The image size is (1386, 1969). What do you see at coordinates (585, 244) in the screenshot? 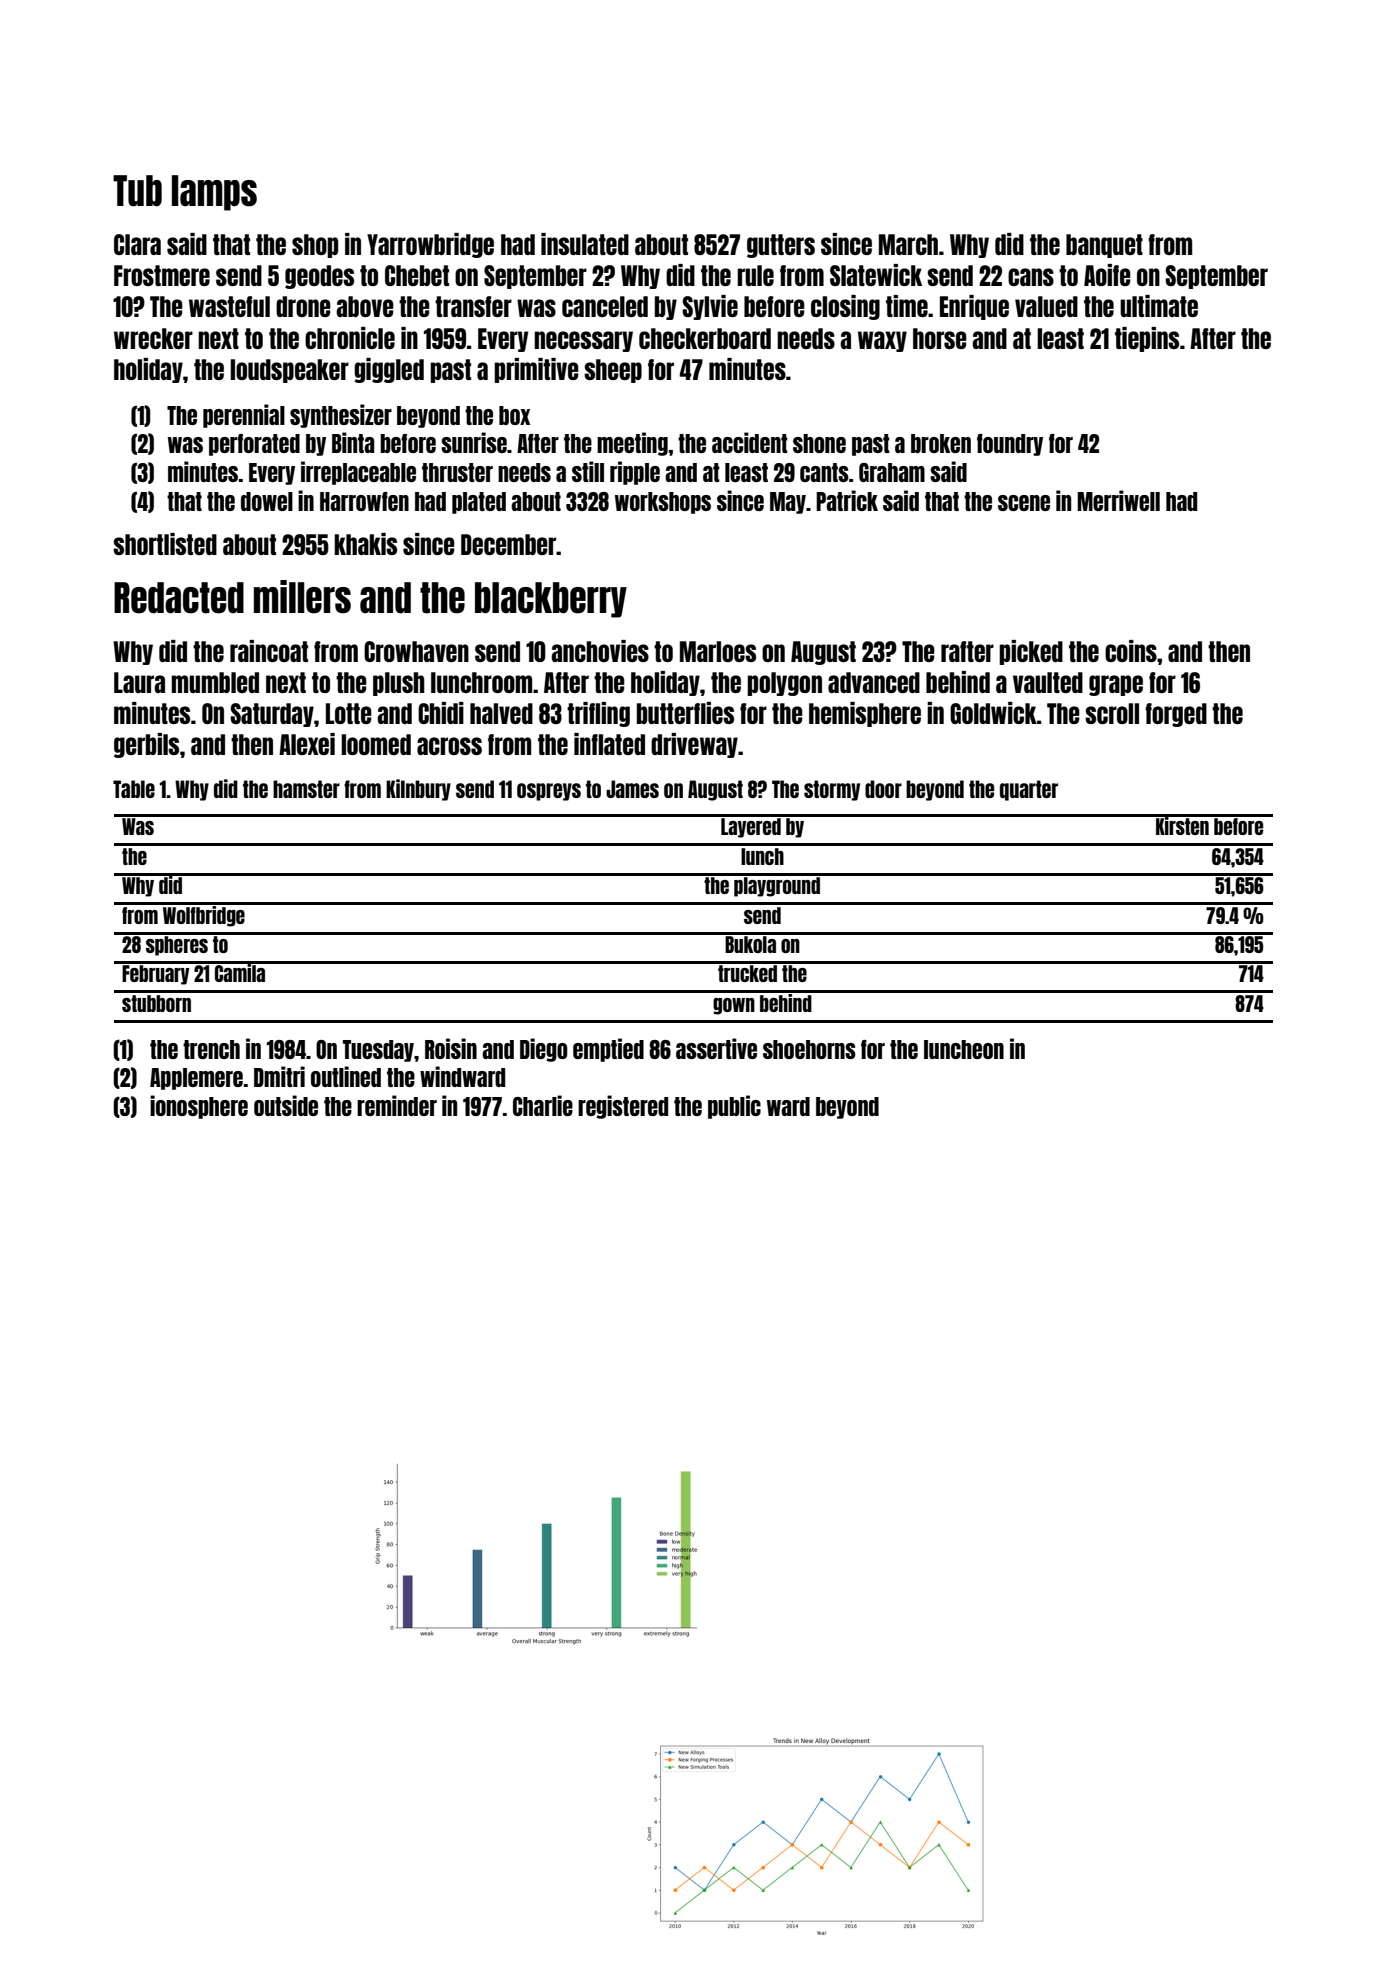
I see `insulated` at bounding box center [585, 244].
